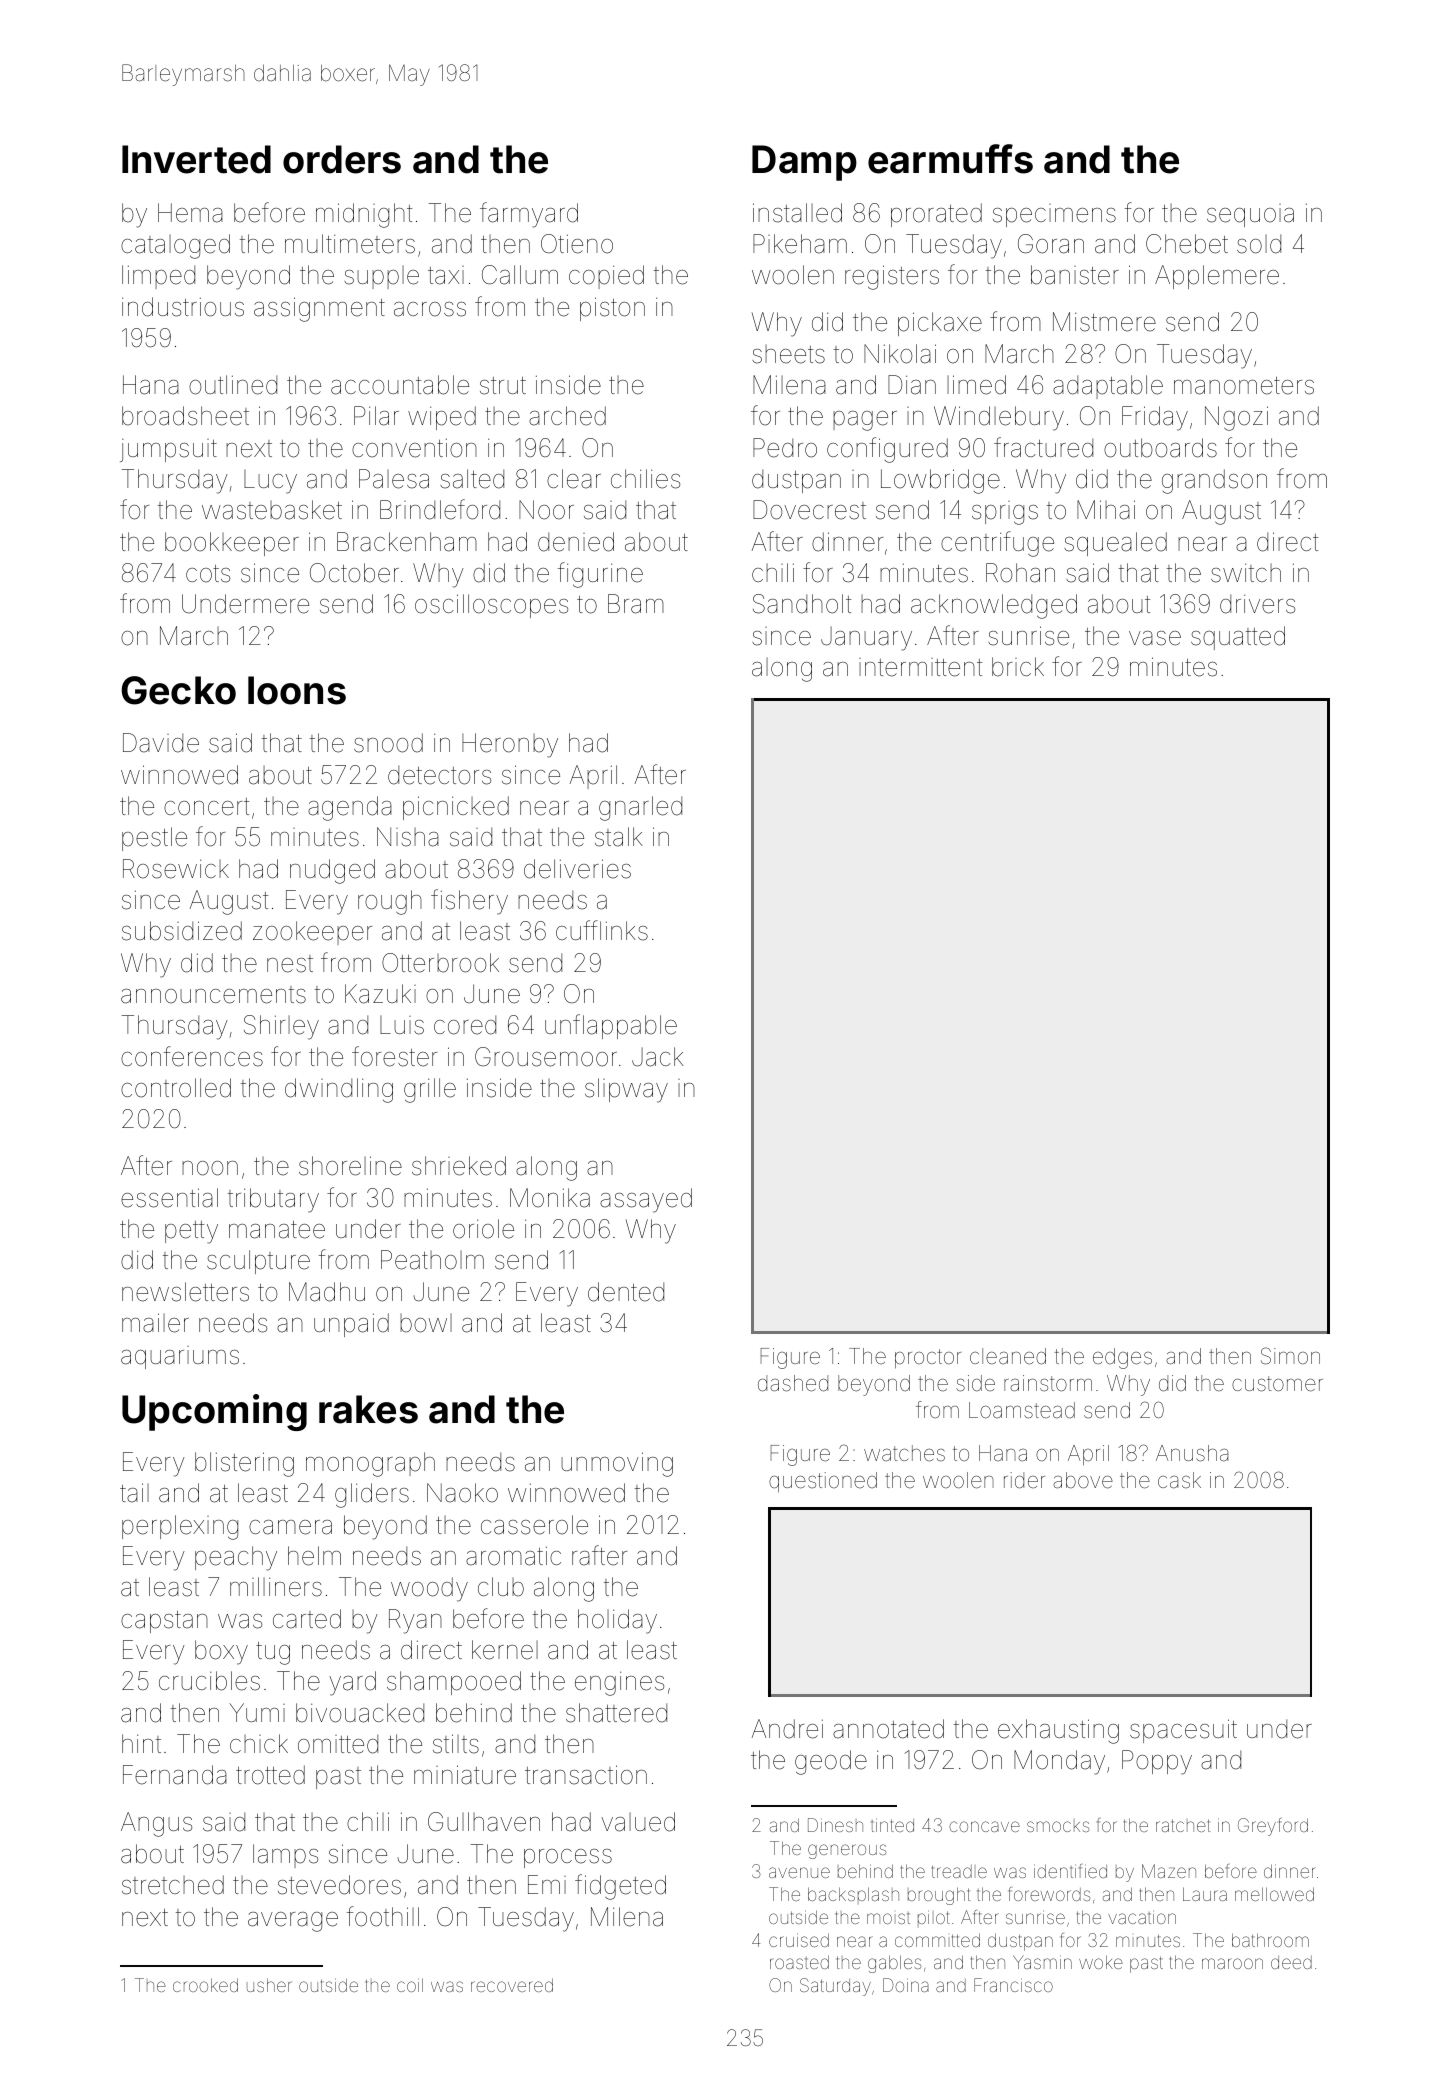  What do you see at coordinates (350, 244) in the screenshot?
I see `multimeters` at bounding box center [350, 244].
